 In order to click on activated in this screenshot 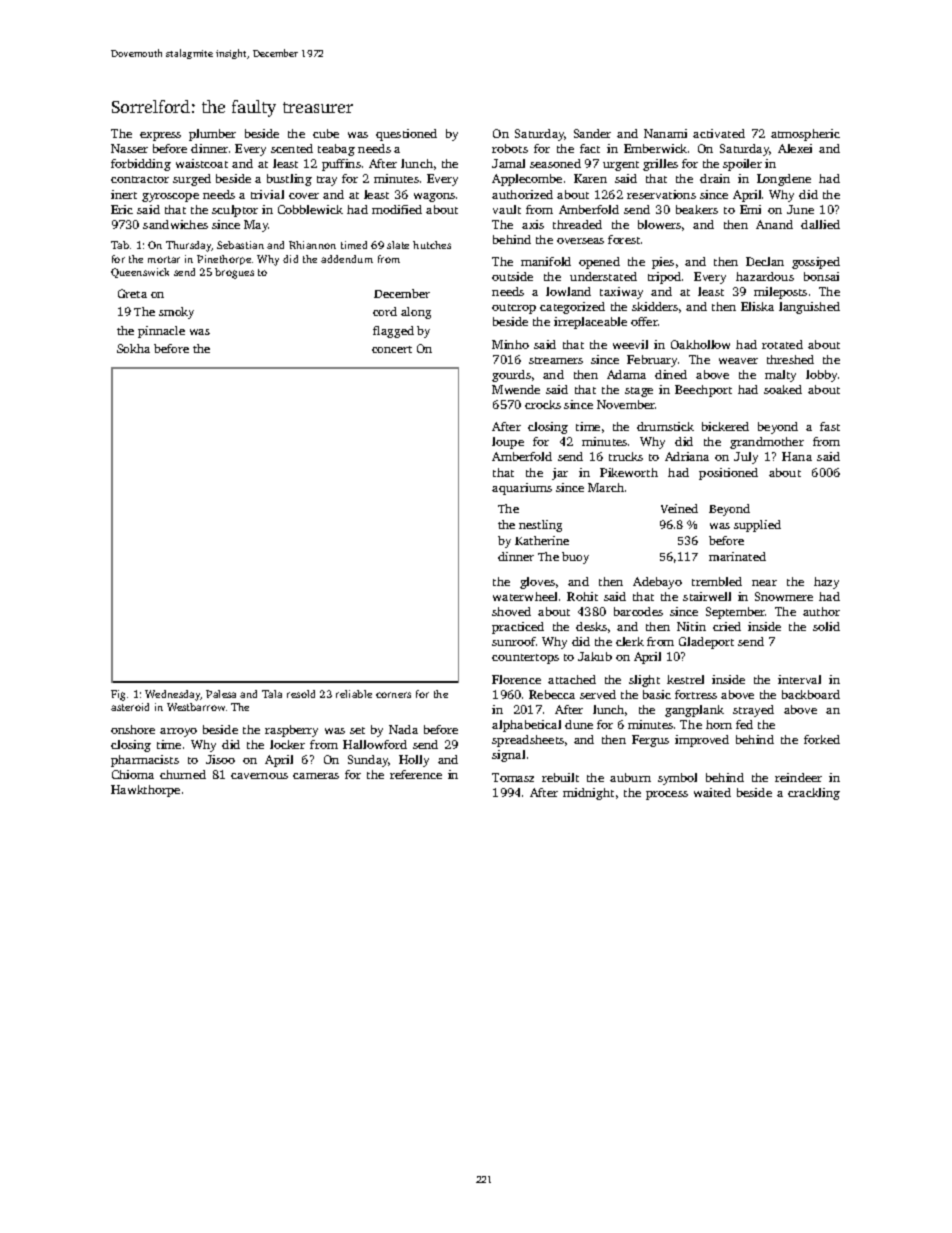, I will do `click(719, 133)`.
